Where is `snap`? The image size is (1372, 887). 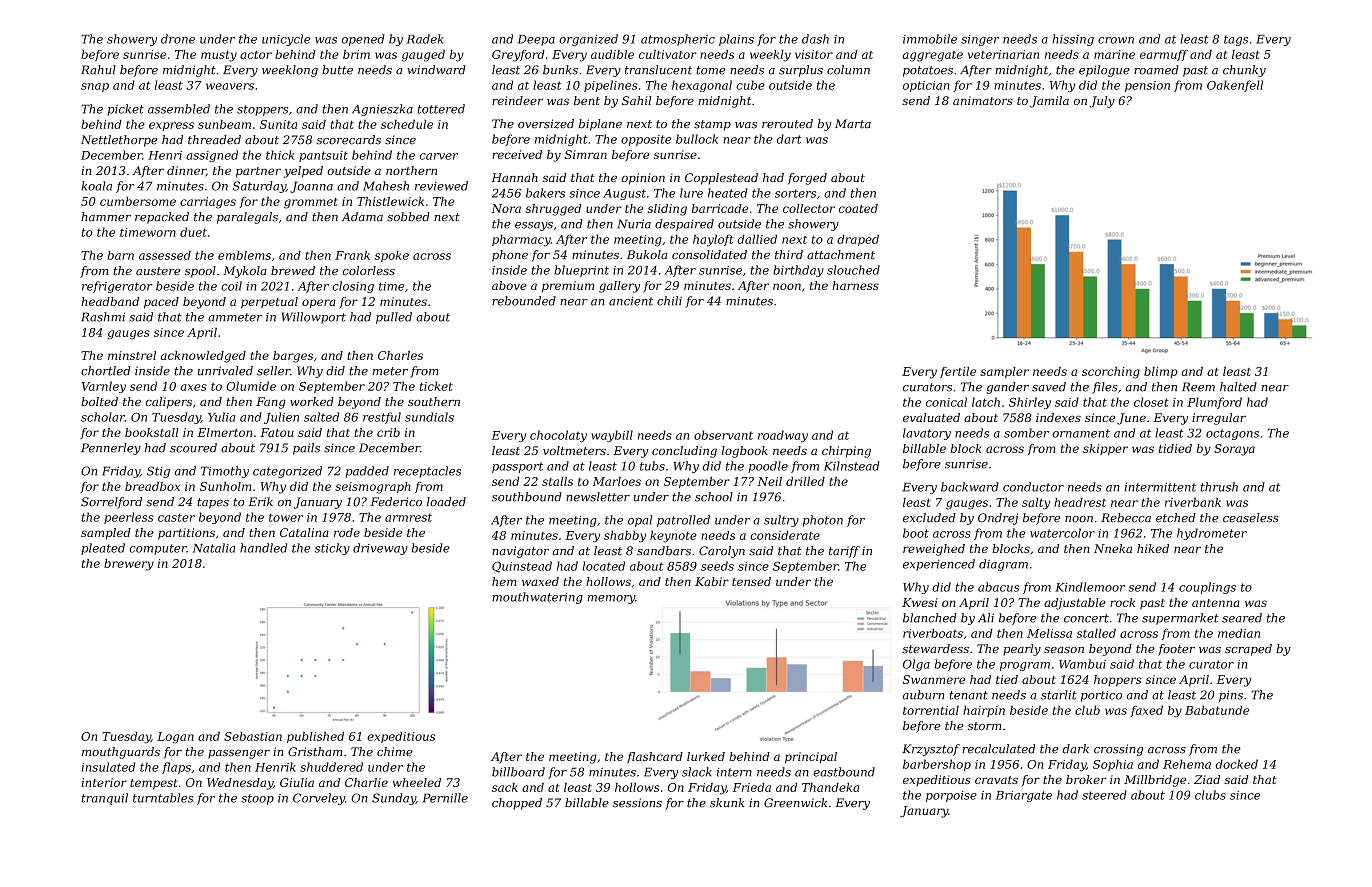
snap is located at coordinates (95, 87).
